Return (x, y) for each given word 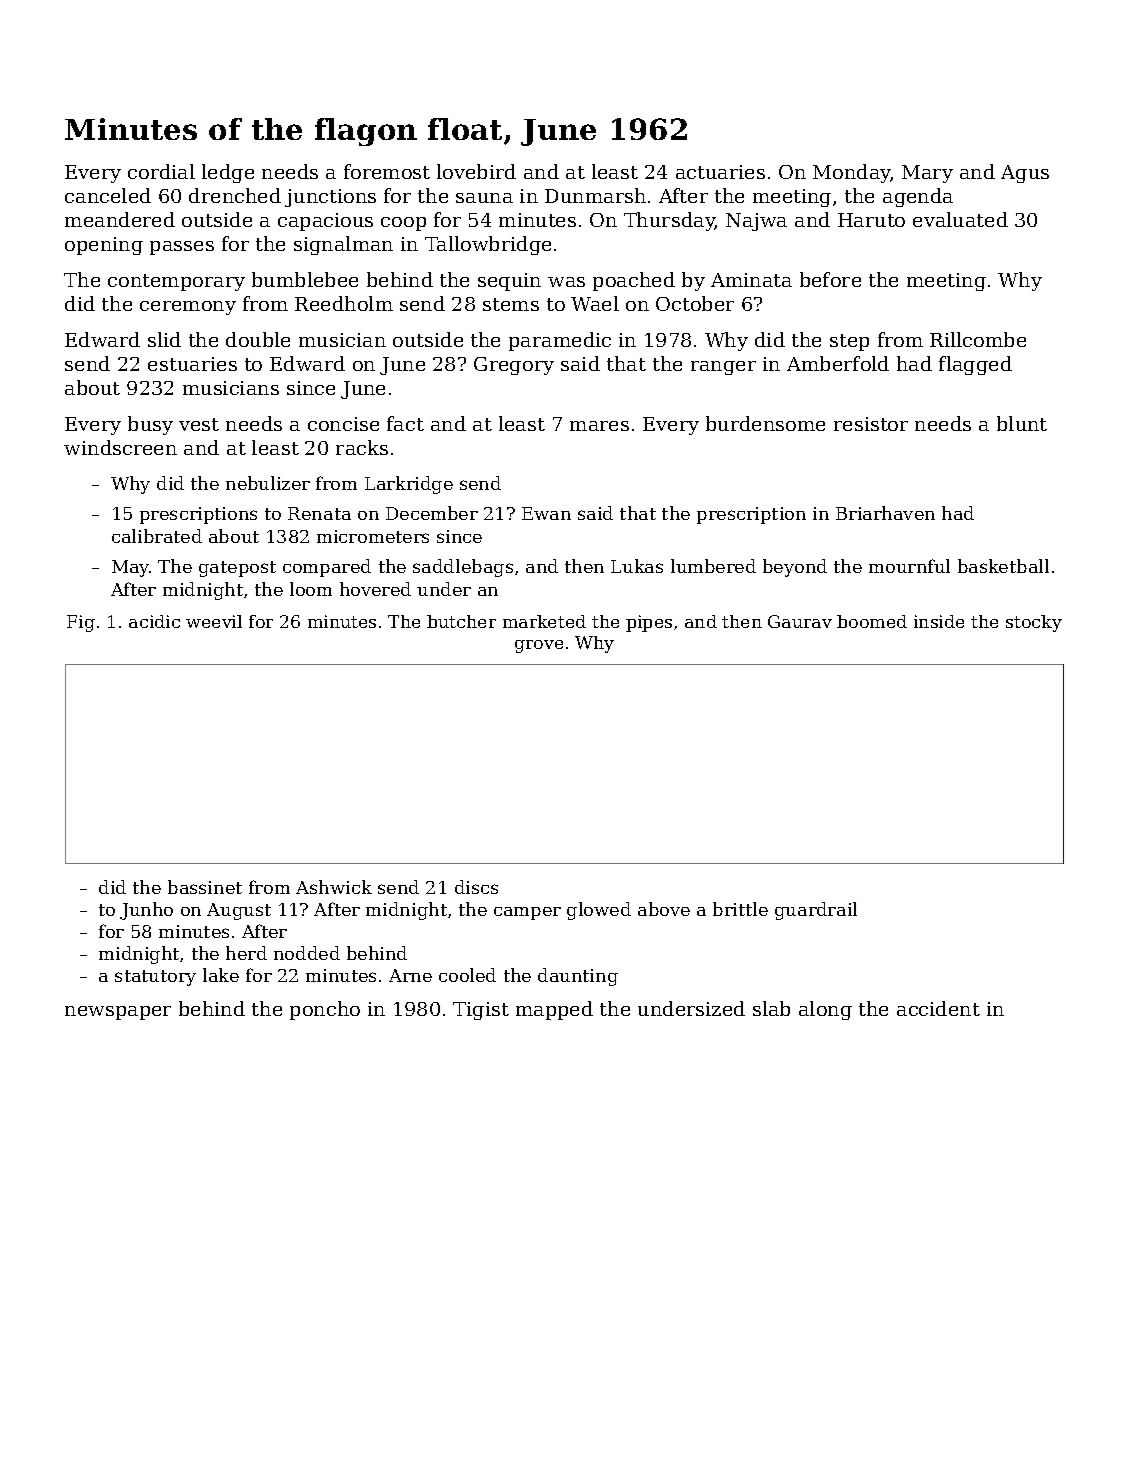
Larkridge (409, 485)
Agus (1025, 174)
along (825, 1010)
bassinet (205, 887)
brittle (740, 909)
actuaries (720, 172)
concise (343, 424)
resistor (871, 424)
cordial (161, 171)
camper (527, 913)
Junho (146, 911)
